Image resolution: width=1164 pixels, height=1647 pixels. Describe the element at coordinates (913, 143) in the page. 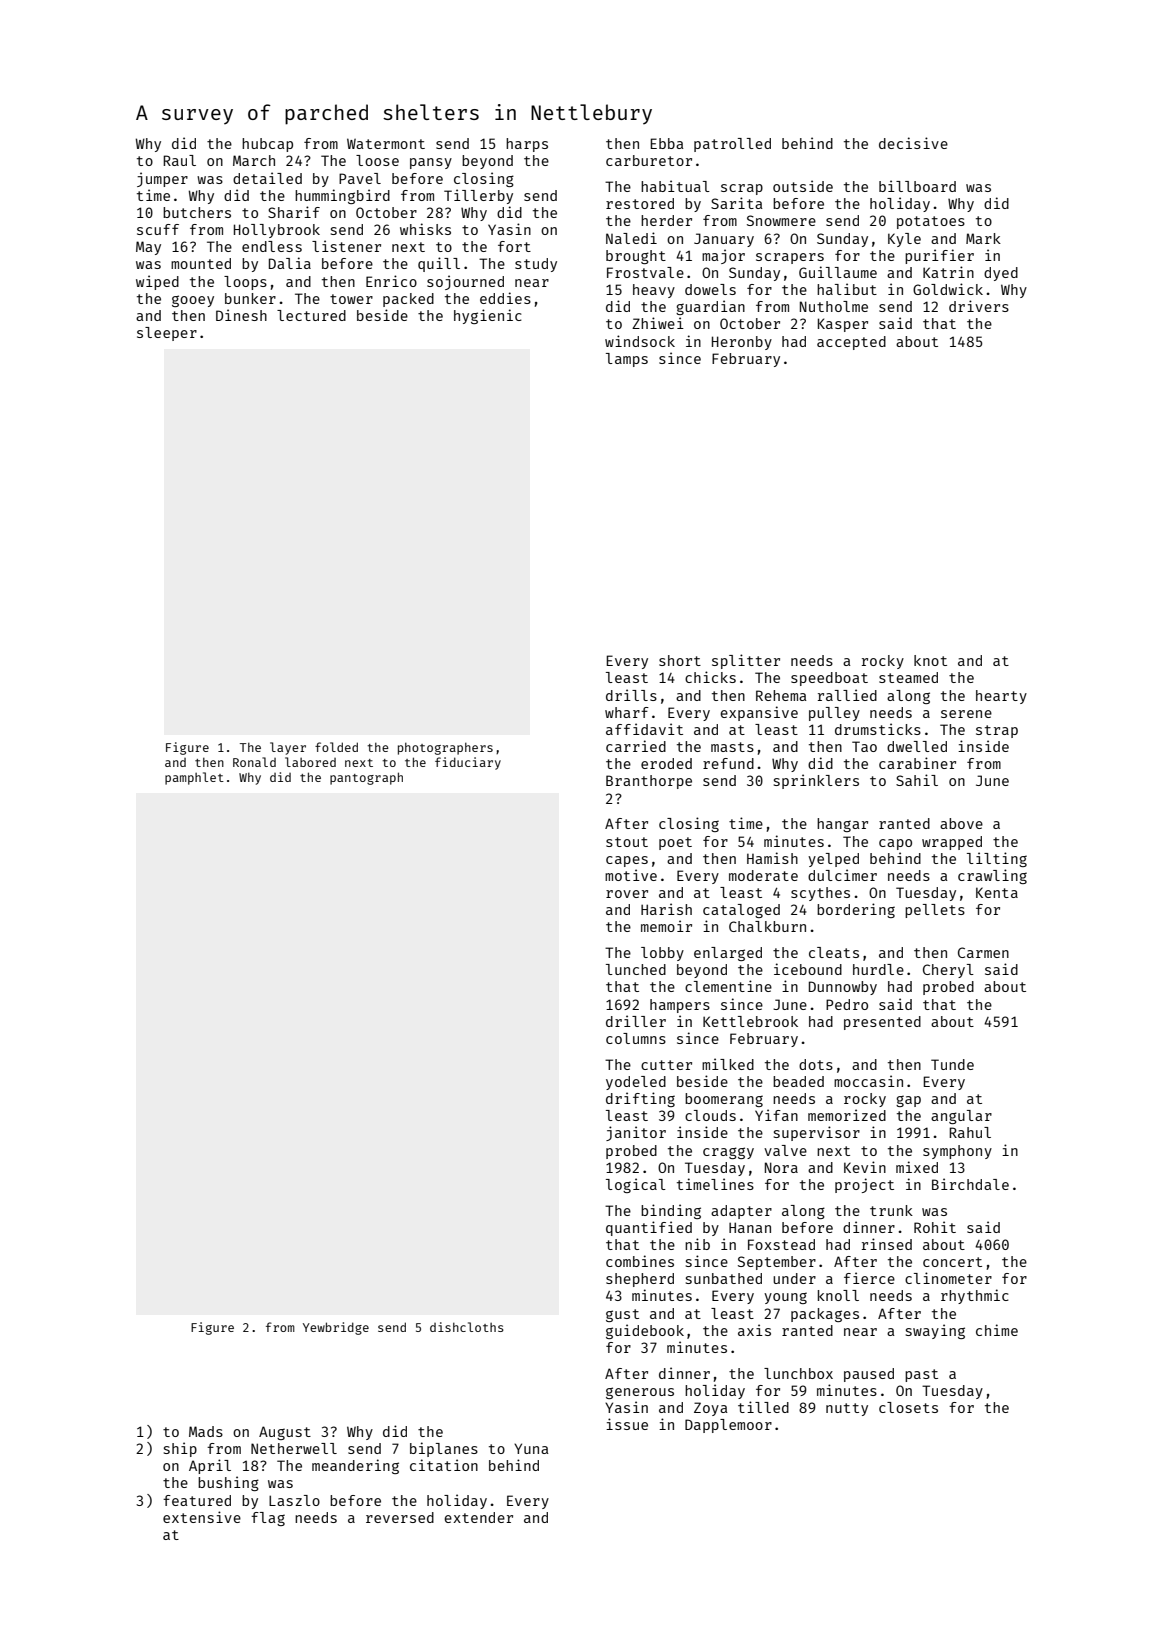

I see `decisive` at that location.
